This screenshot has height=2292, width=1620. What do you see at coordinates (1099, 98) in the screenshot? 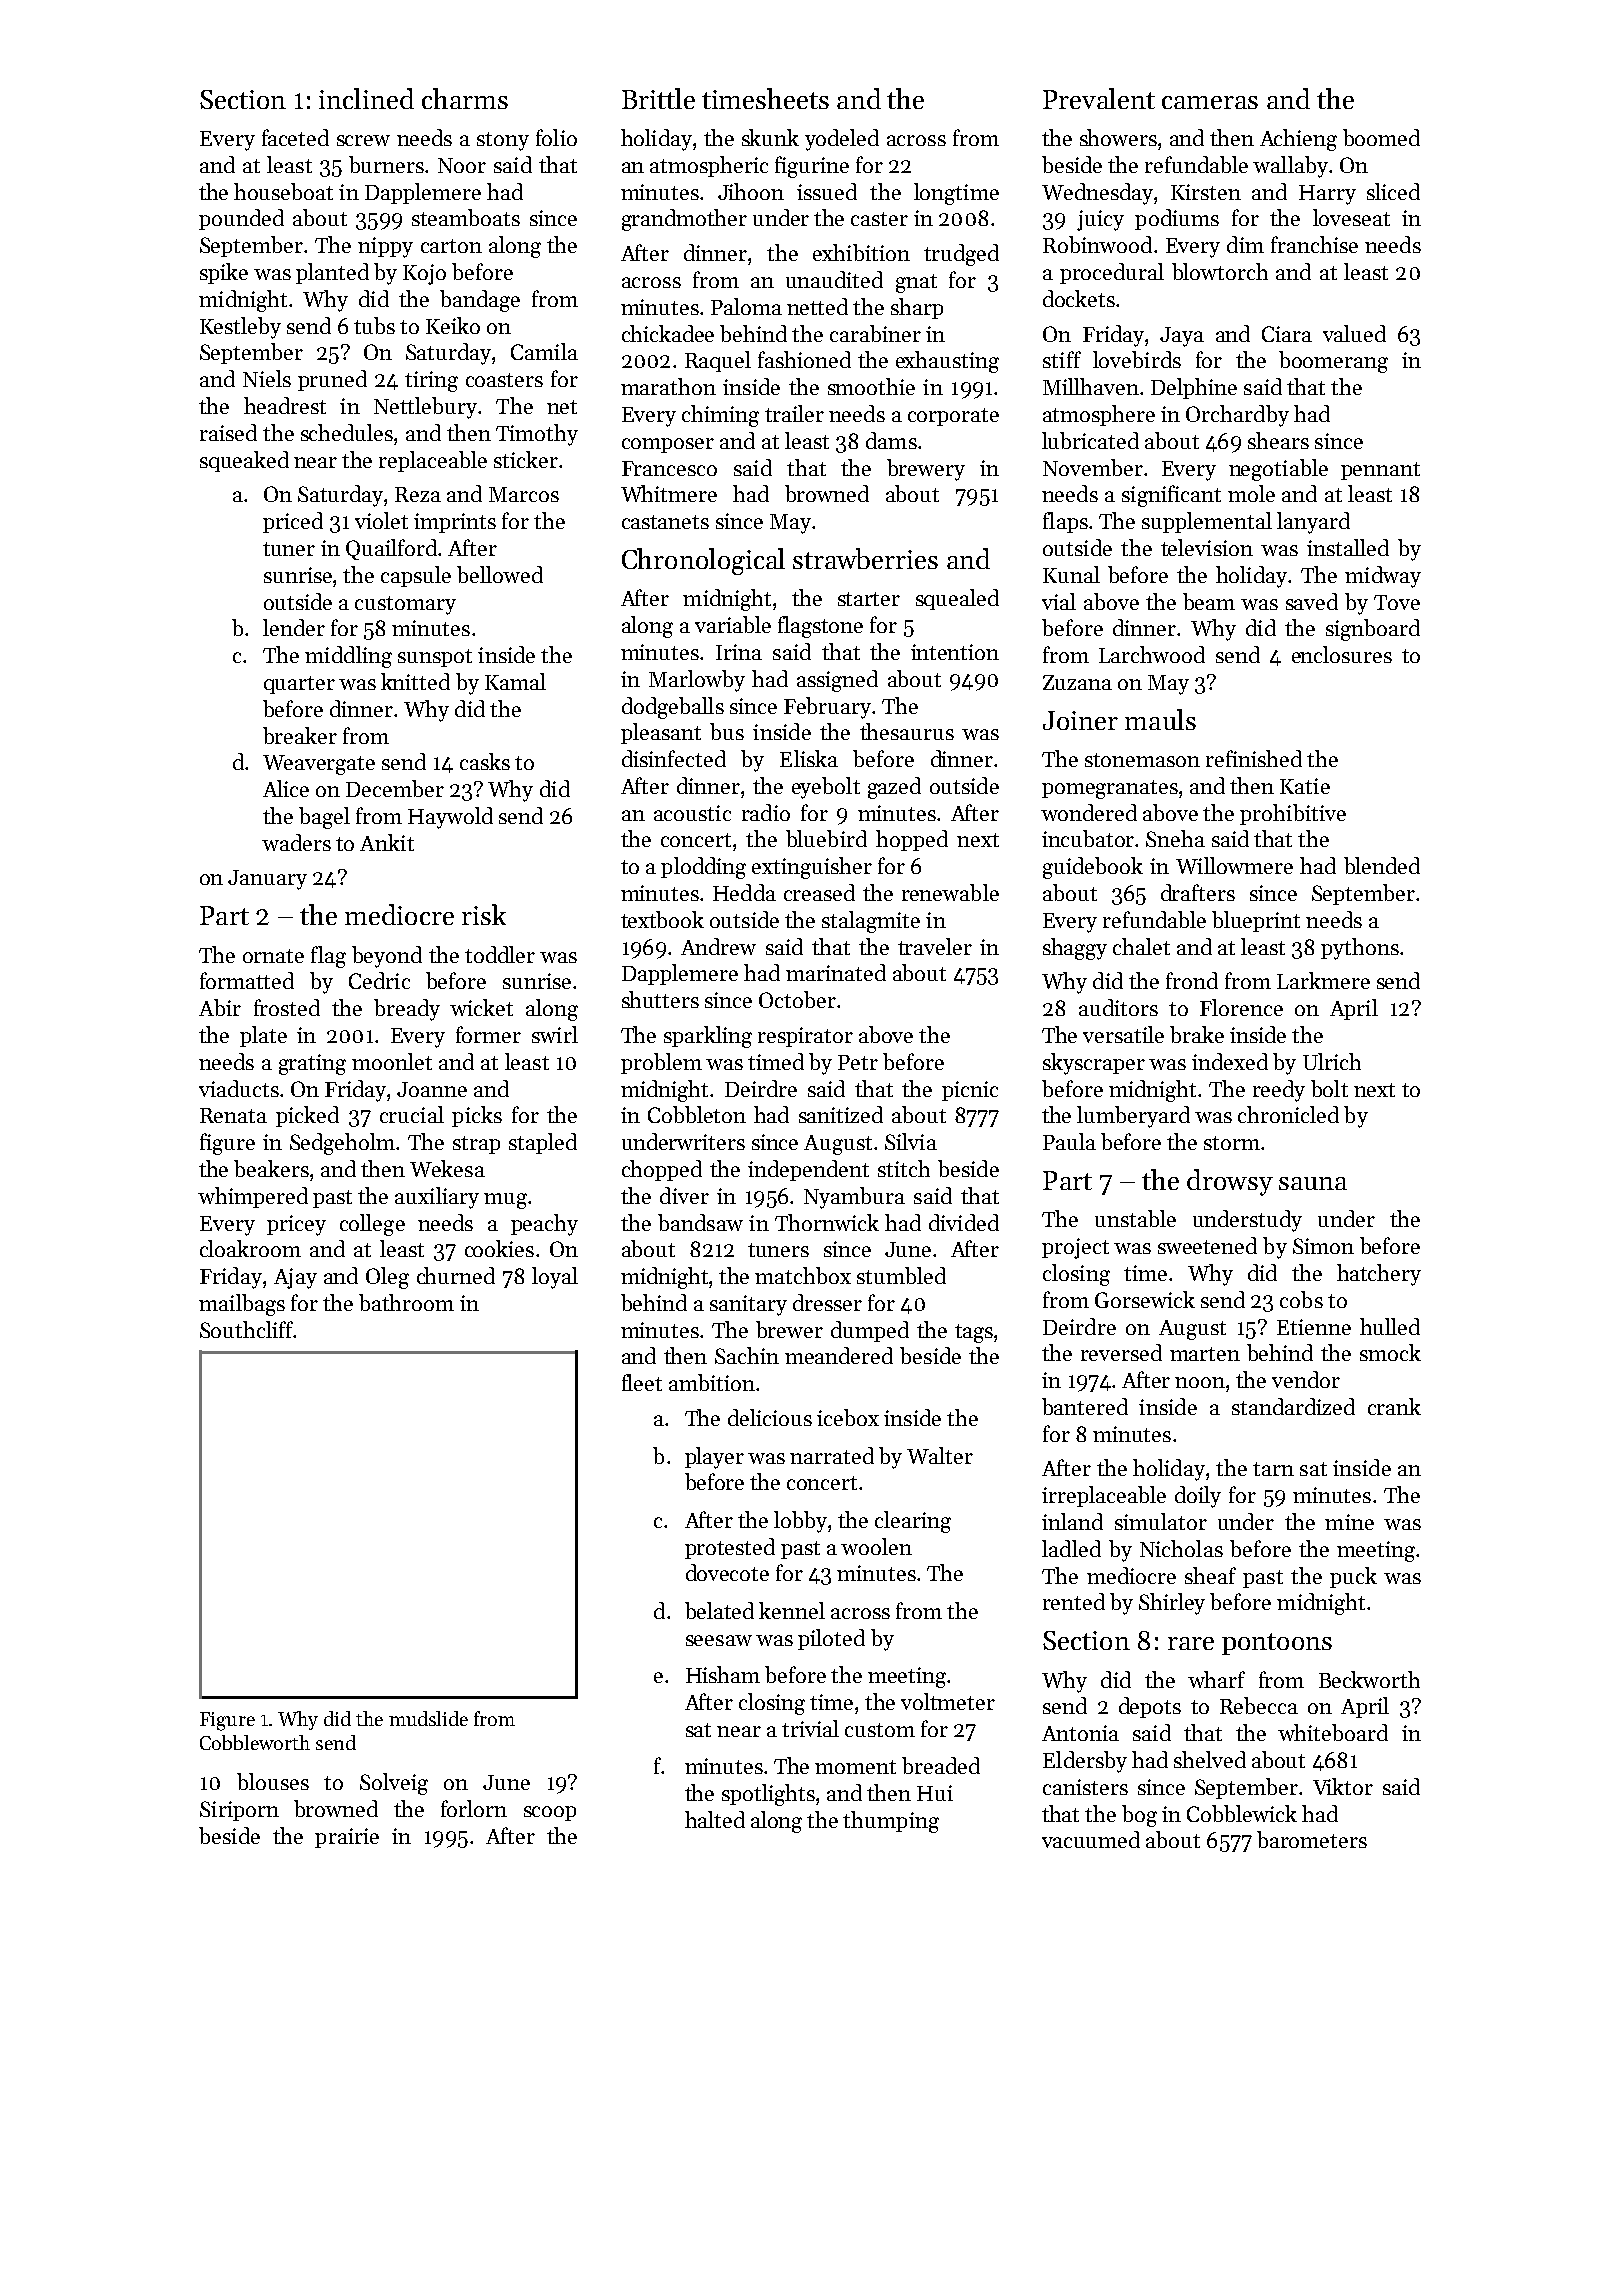
I see `Prevalent` at bounding box center [1099, 98].
